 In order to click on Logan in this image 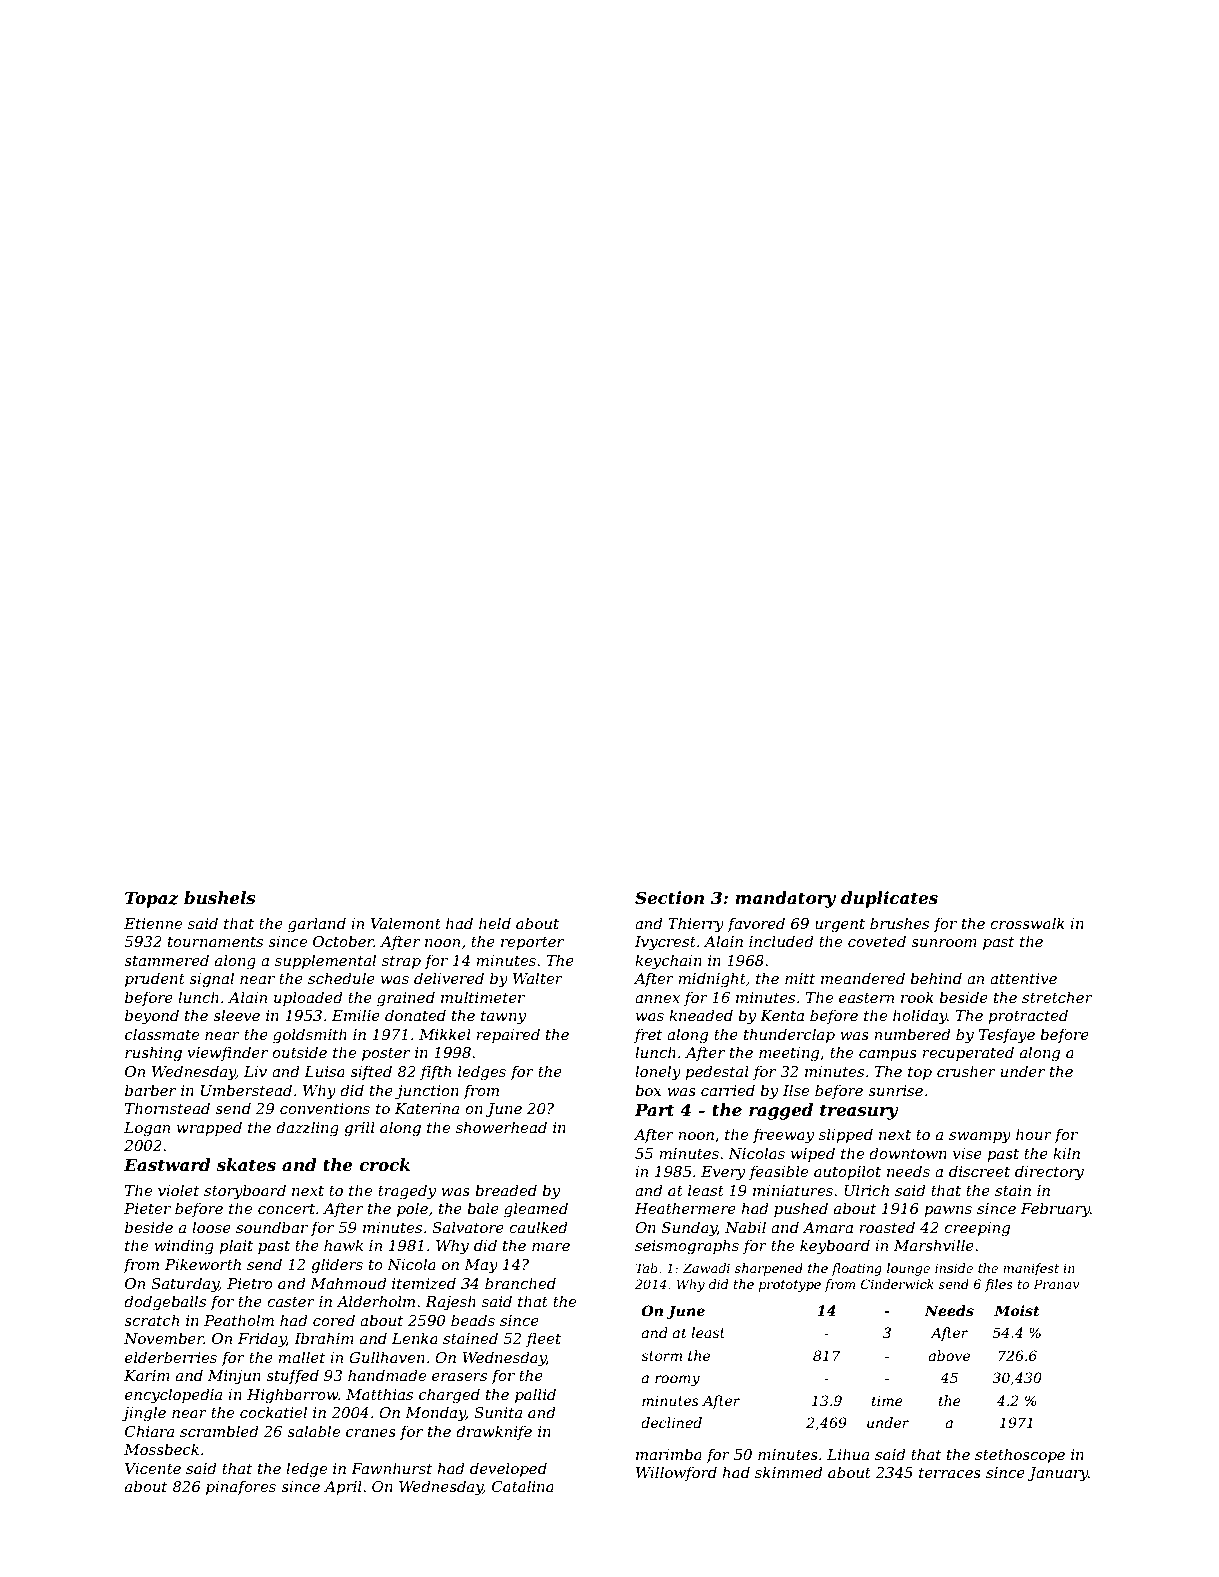, I will do `click(147, 1129)`.
